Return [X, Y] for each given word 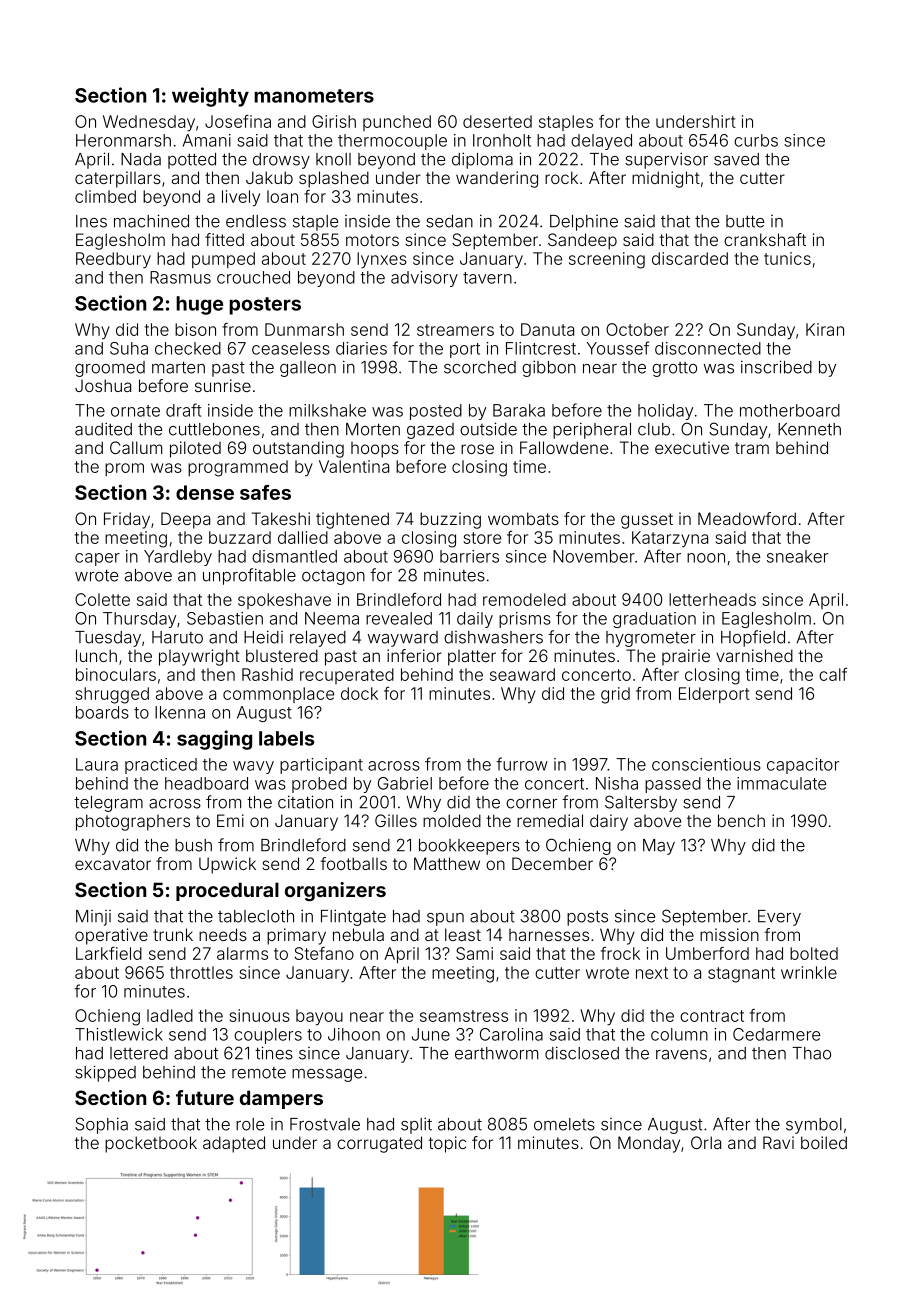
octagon [333, 577]
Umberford [707, 953]
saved [736, 159]
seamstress [464, 1016]
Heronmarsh [123, 140]
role [250, 1124]
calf [833, 674]
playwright [199, 657]
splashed [334, 179]
